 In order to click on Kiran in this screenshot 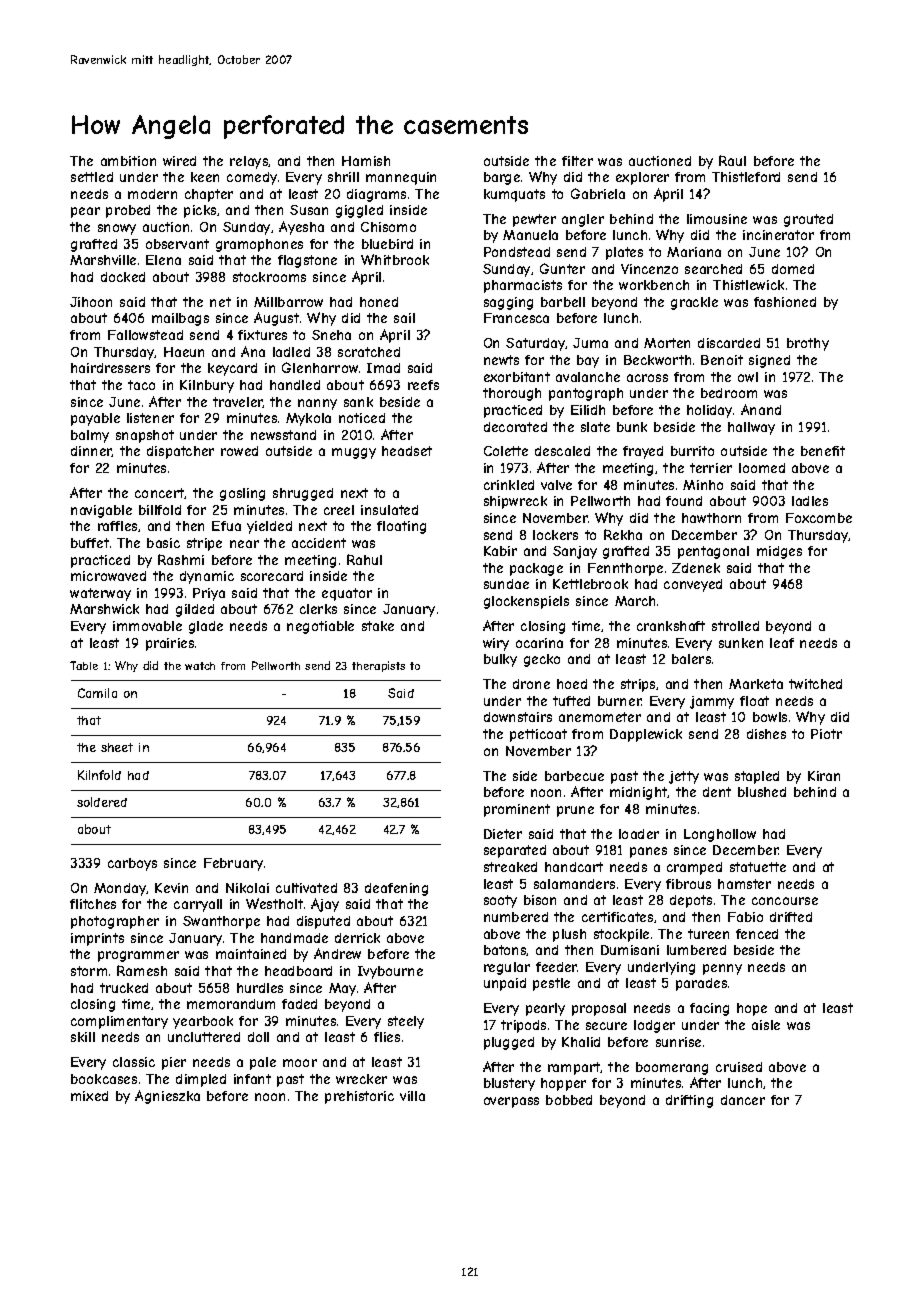, I will do `click(824, 776)`.
